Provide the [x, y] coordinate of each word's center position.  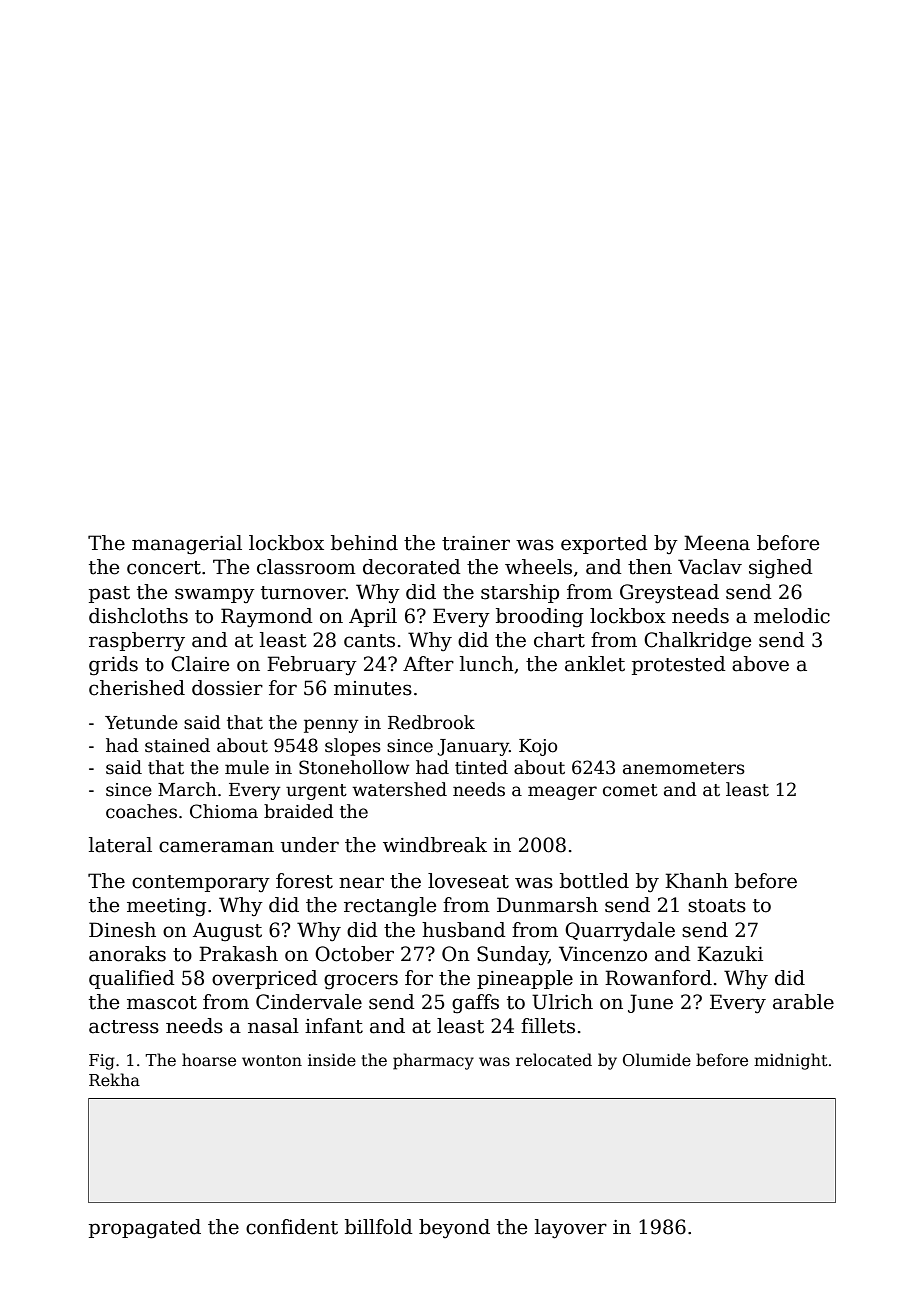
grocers [361, 982]
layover [571, 1229]
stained [177, 745]
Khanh [696, 881]
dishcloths [138, 616]
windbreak [435, 845]
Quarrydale [620, 932]
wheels [538, 567]
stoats [717, 906]
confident [292, 1227]
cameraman [216, 847]
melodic [792, 616]
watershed [399, 789]
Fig [102, 1062]
